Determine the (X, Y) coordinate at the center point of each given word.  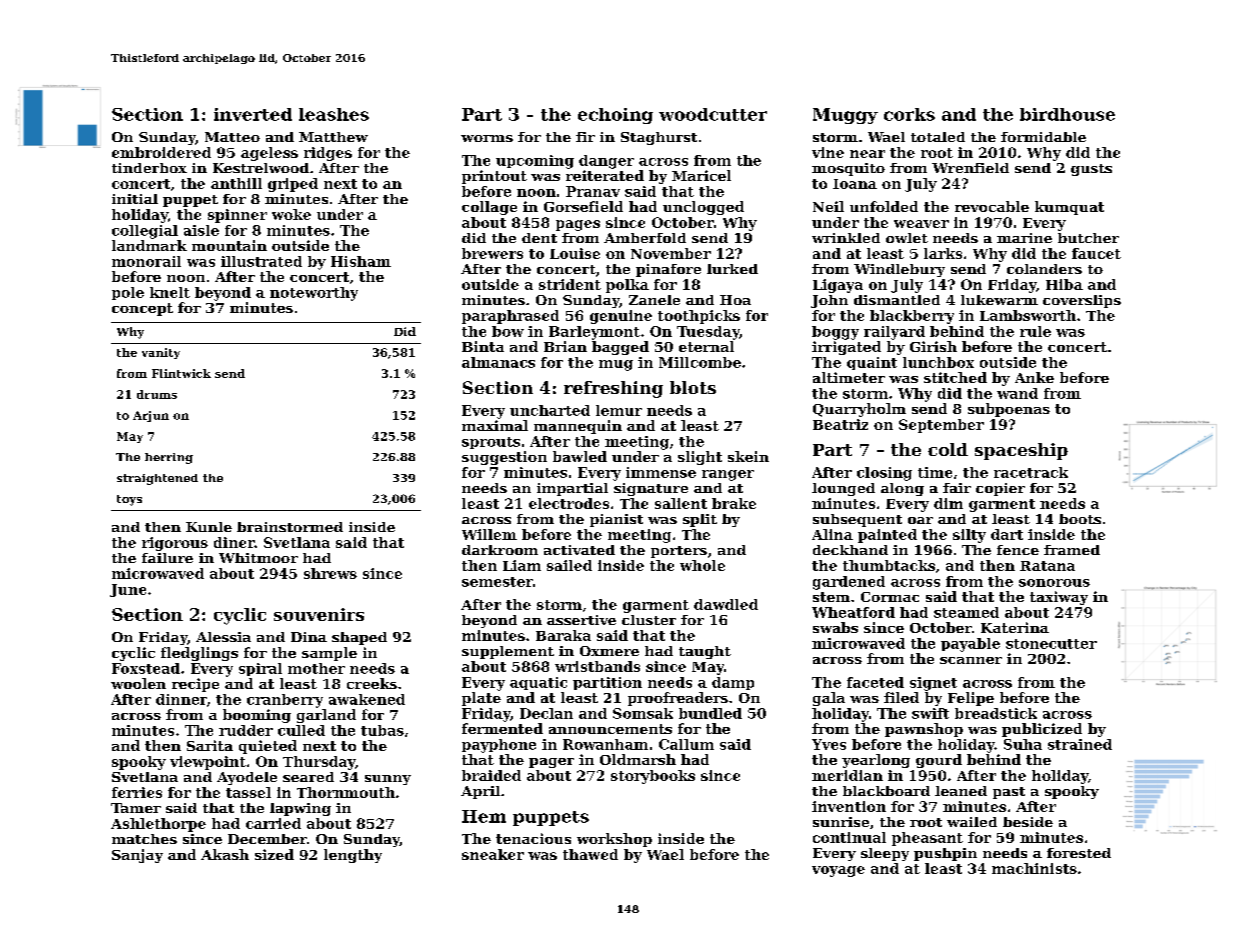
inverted (253, 114)
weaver (921, 224)
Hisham (361, 261)
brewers (492, 253)
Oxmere (609, 651)
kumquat (1069, 208)
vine (828, 152)
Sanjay (137, 856)
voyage (838, 871)
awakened (367, 699)
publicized (1042, 730)
